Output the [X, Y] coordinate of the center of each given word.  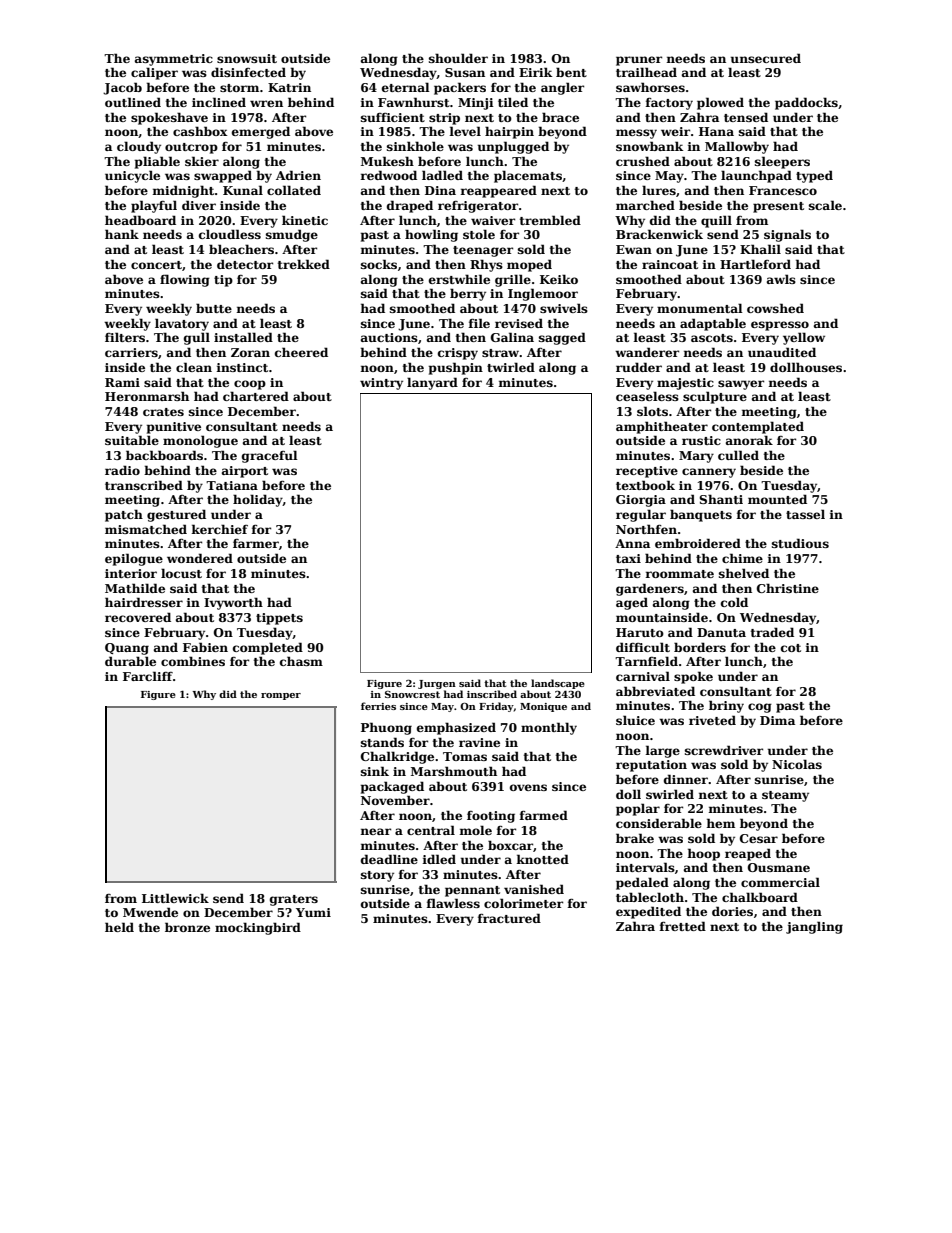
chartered [256, 396]
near [375, 831]
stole [479, 234]
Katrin [289, 87]
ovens [528, 787]
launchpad [756, 176]
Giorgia [641, 501]
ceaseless [647, 396]
